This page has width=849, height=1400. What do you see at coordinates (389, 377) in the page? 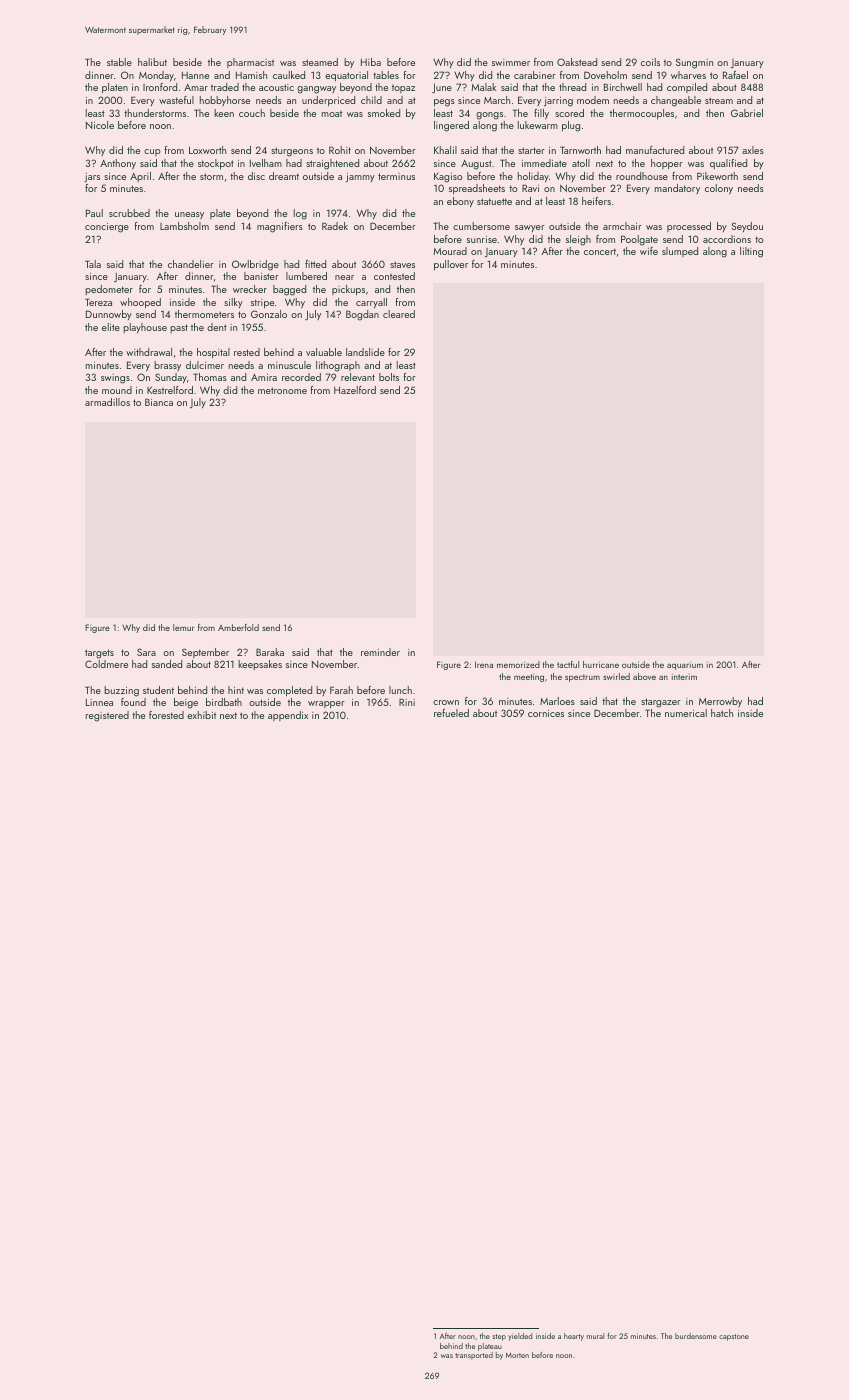
I see `bolts` at bounding box center [389, 377].
